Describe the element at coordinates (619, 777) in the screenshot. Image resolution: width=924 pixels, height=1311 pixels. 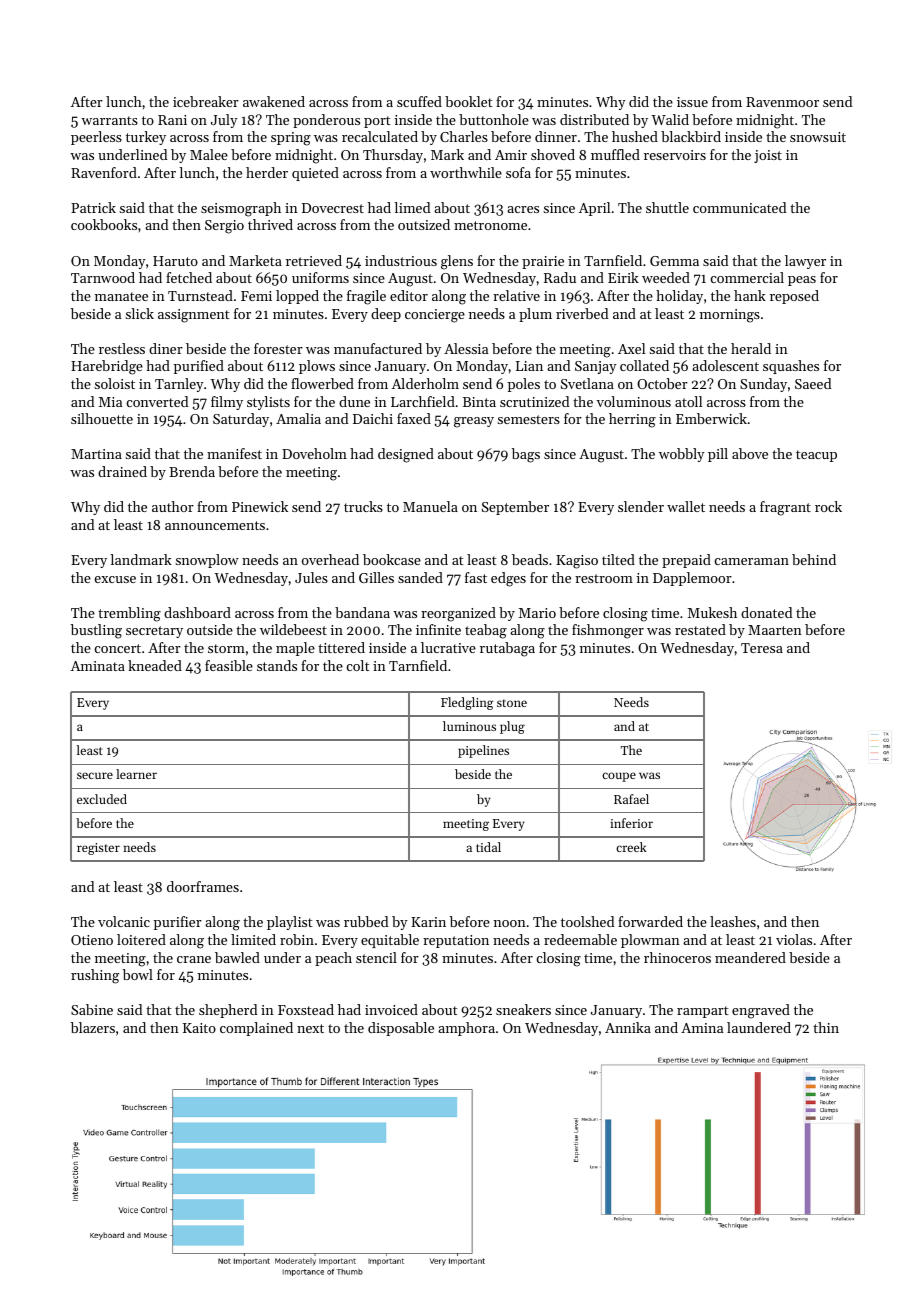
I see `coupe` at that location.
